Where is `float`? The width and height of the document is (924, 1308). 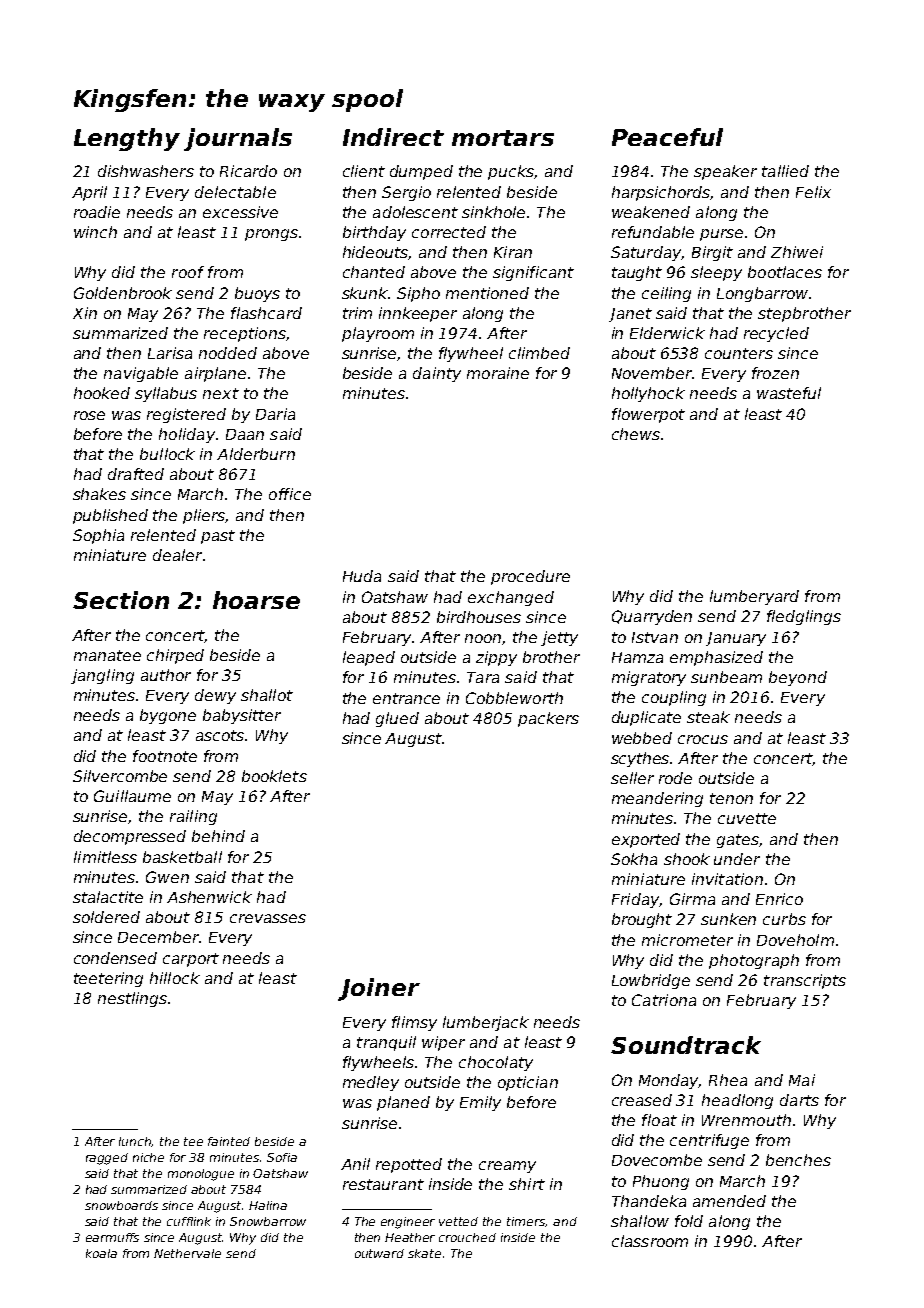
float is located at coordinates (659, 1120).
